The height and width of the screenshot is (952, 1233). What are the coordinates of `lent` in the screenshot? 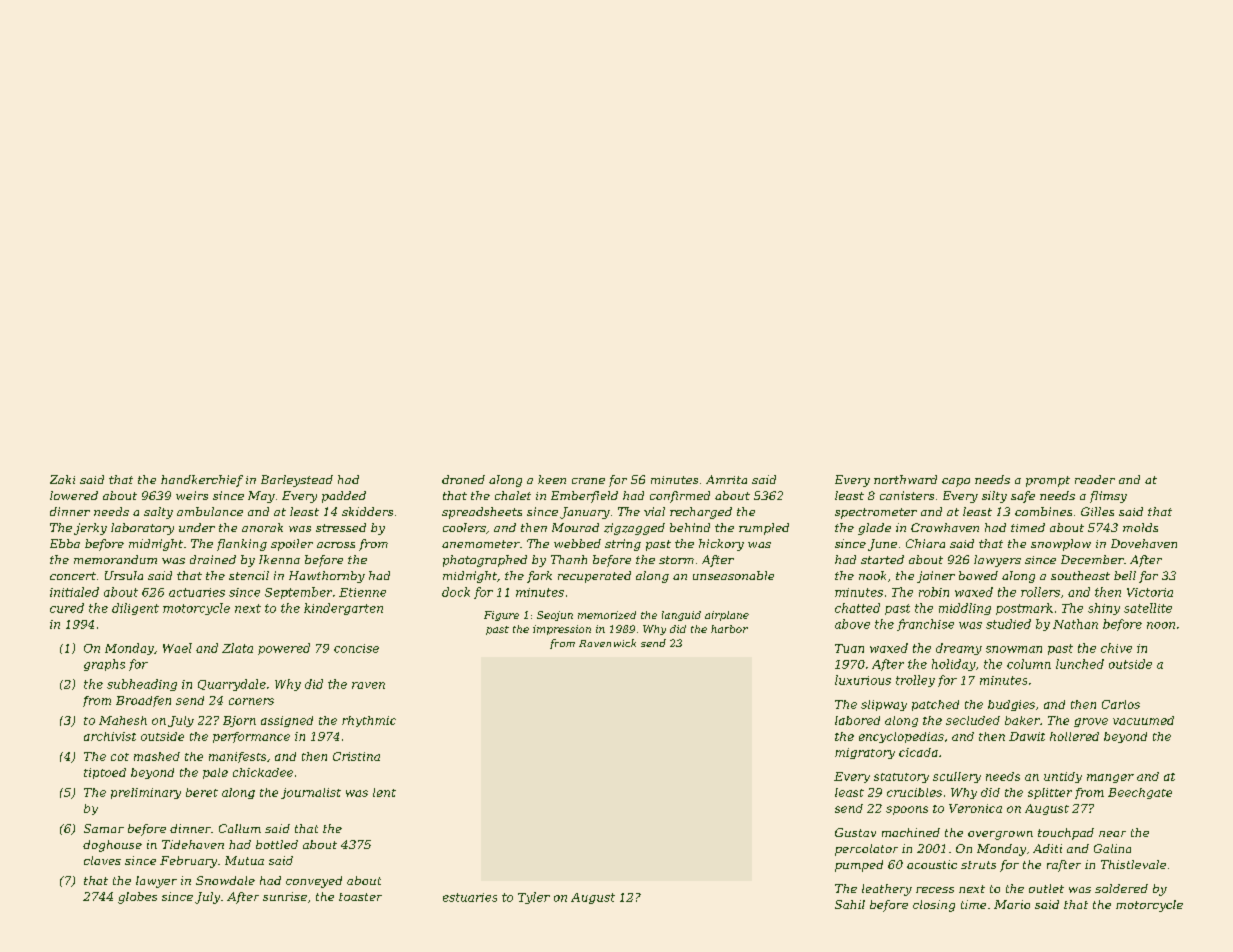 It's located at (384, 792).
